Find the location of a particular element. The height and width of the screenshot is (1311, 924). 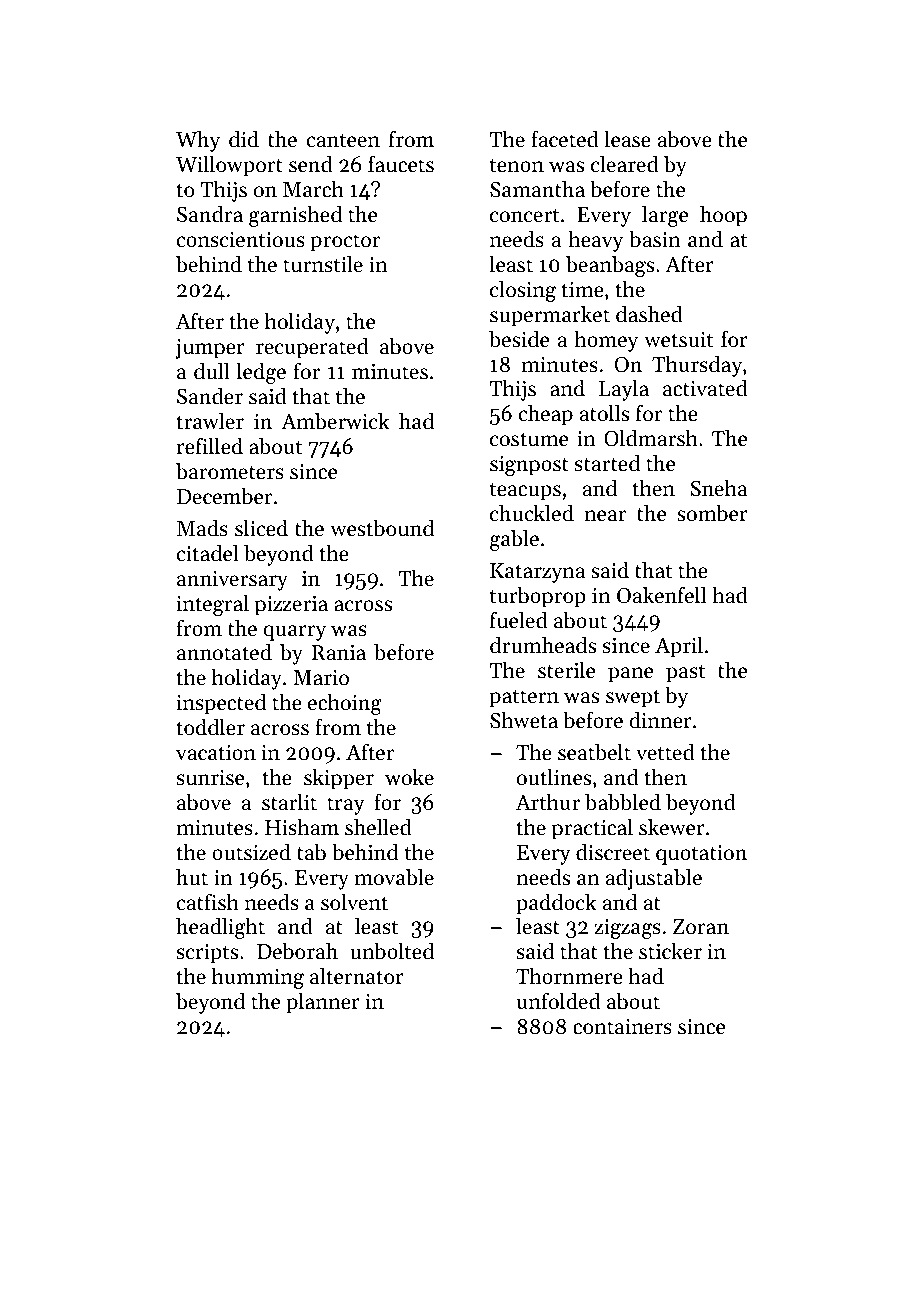

Sander is located at coordinates (210, 396).
